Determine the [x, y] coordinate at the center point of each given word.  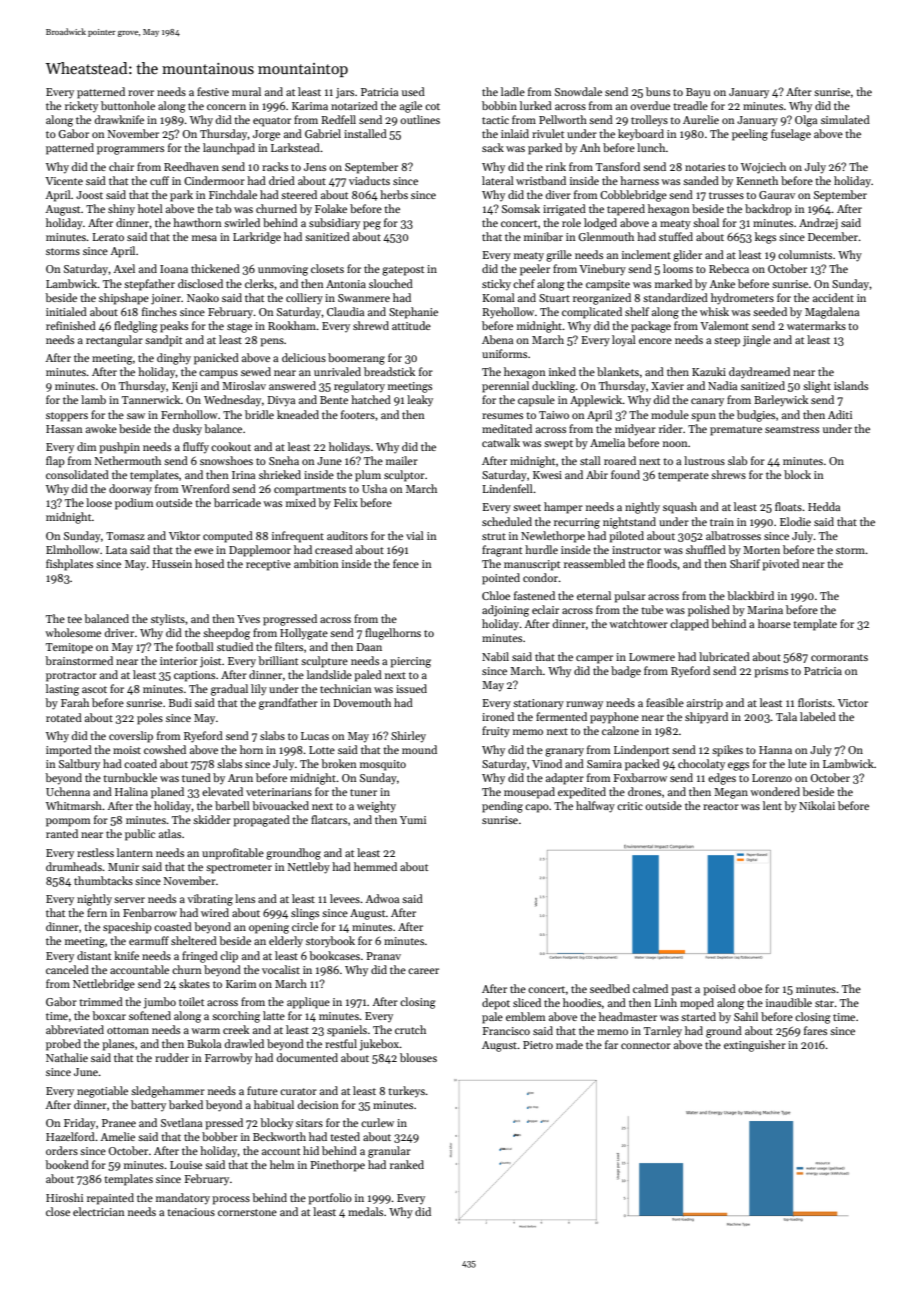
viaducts [369, 180]
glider [687, 256]
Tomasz [125, 536]
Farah [75, 702]
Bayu [698, 93]
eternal [594, 595]
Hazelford [70, 1136]
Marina [765, 610]
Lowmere [652, 657]
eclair [545, 609]
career [423, 971]
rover [141, 93]
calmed [650, 988]
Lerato [108, 237]
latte [274, 1015]
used [413, 91]
